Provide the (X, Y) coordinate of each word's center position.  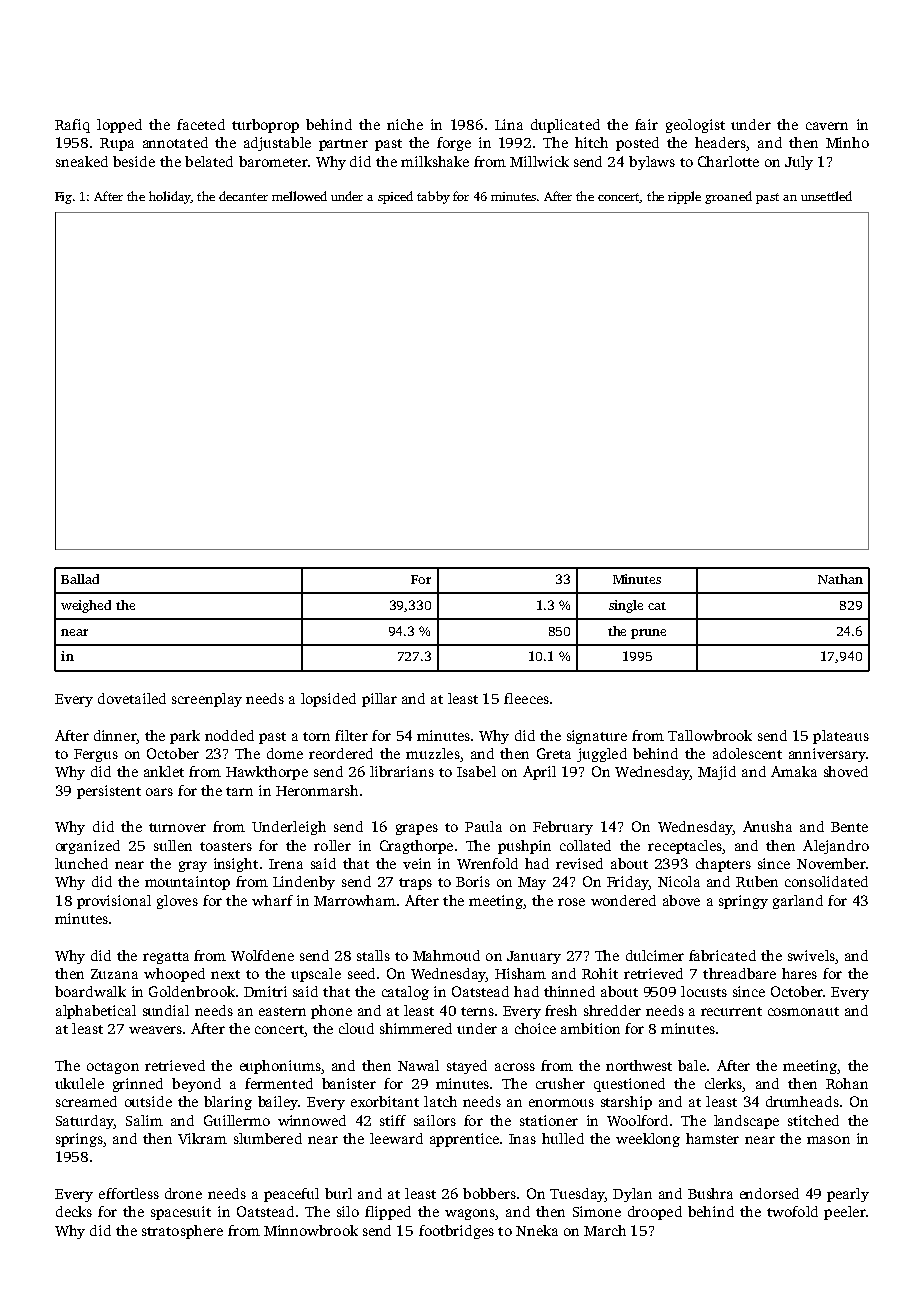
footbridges (456, 1232)
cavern (827, 126)
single (626, 606)
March (605, 1230)
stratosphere (182, 1232)
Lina (509, 124)
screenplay (207, 700)
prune (648, 634)
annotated (175, 142)
